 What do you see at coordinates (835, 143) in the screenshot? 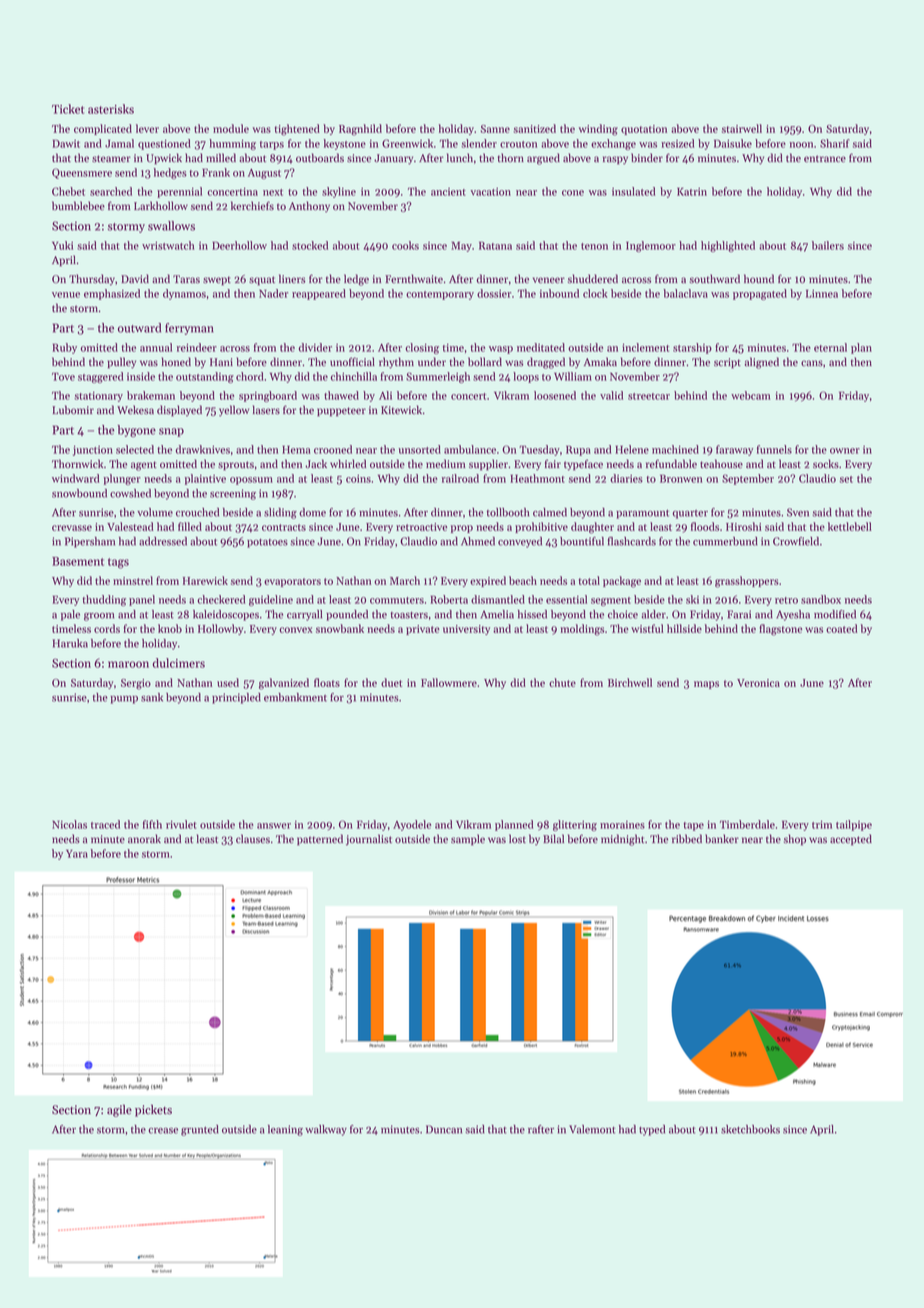
I see `Sharif` at bounding box center [835, 143].
